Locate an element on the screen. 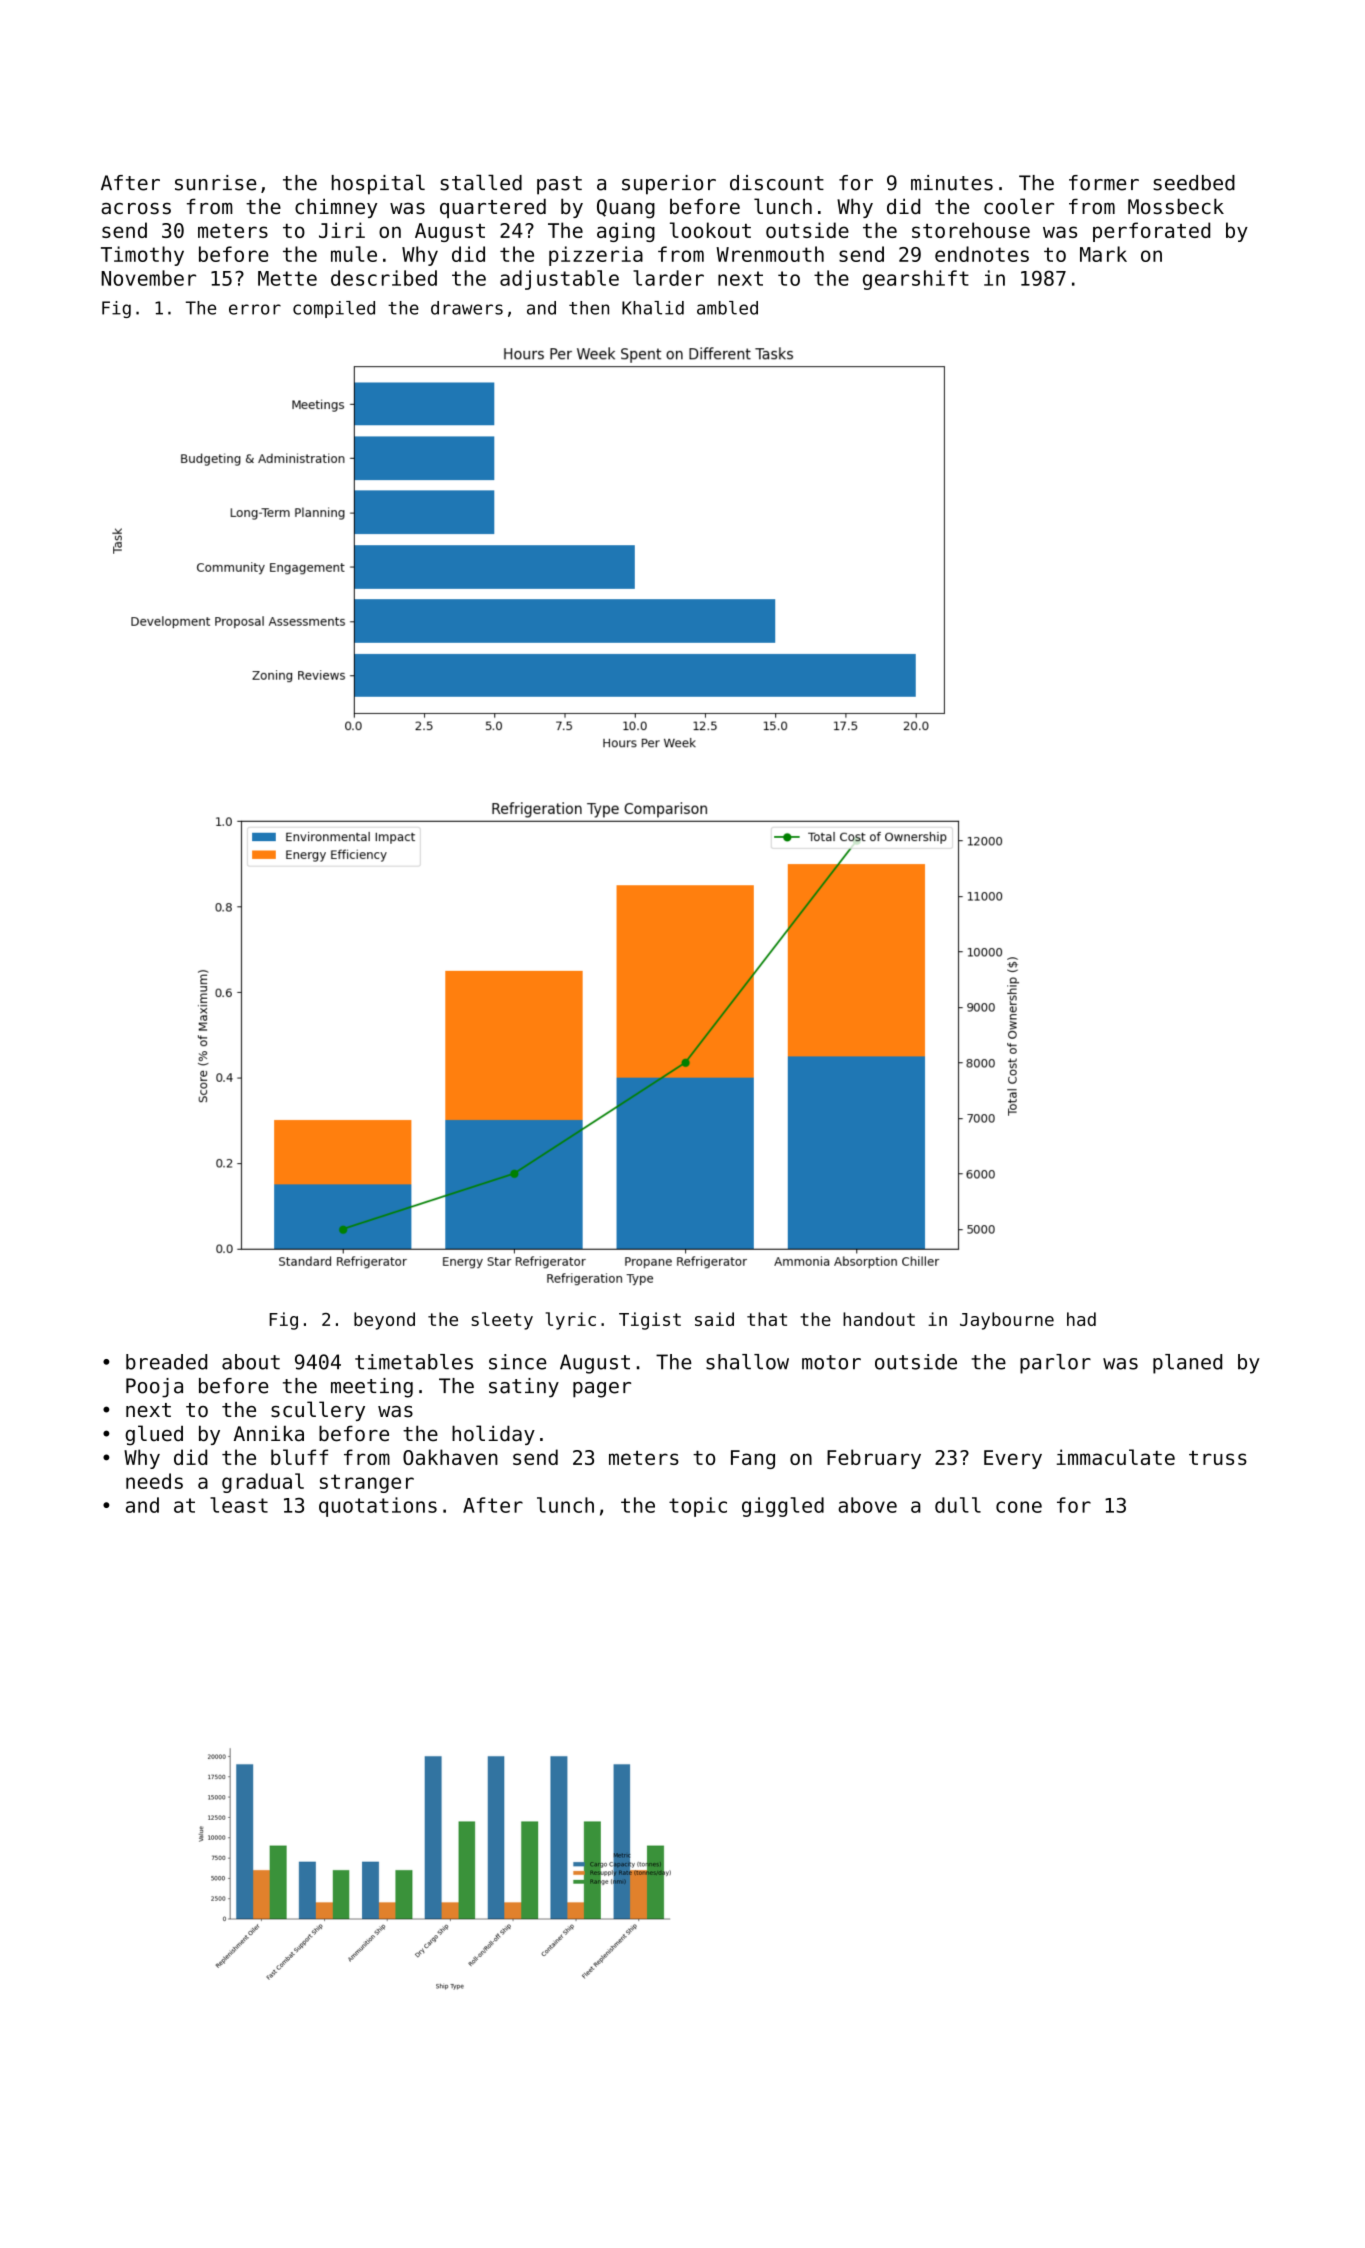 Image resolution: width=1365 pixels, height=2248 pixels. truss is located at coordinates (1218, 1458).
